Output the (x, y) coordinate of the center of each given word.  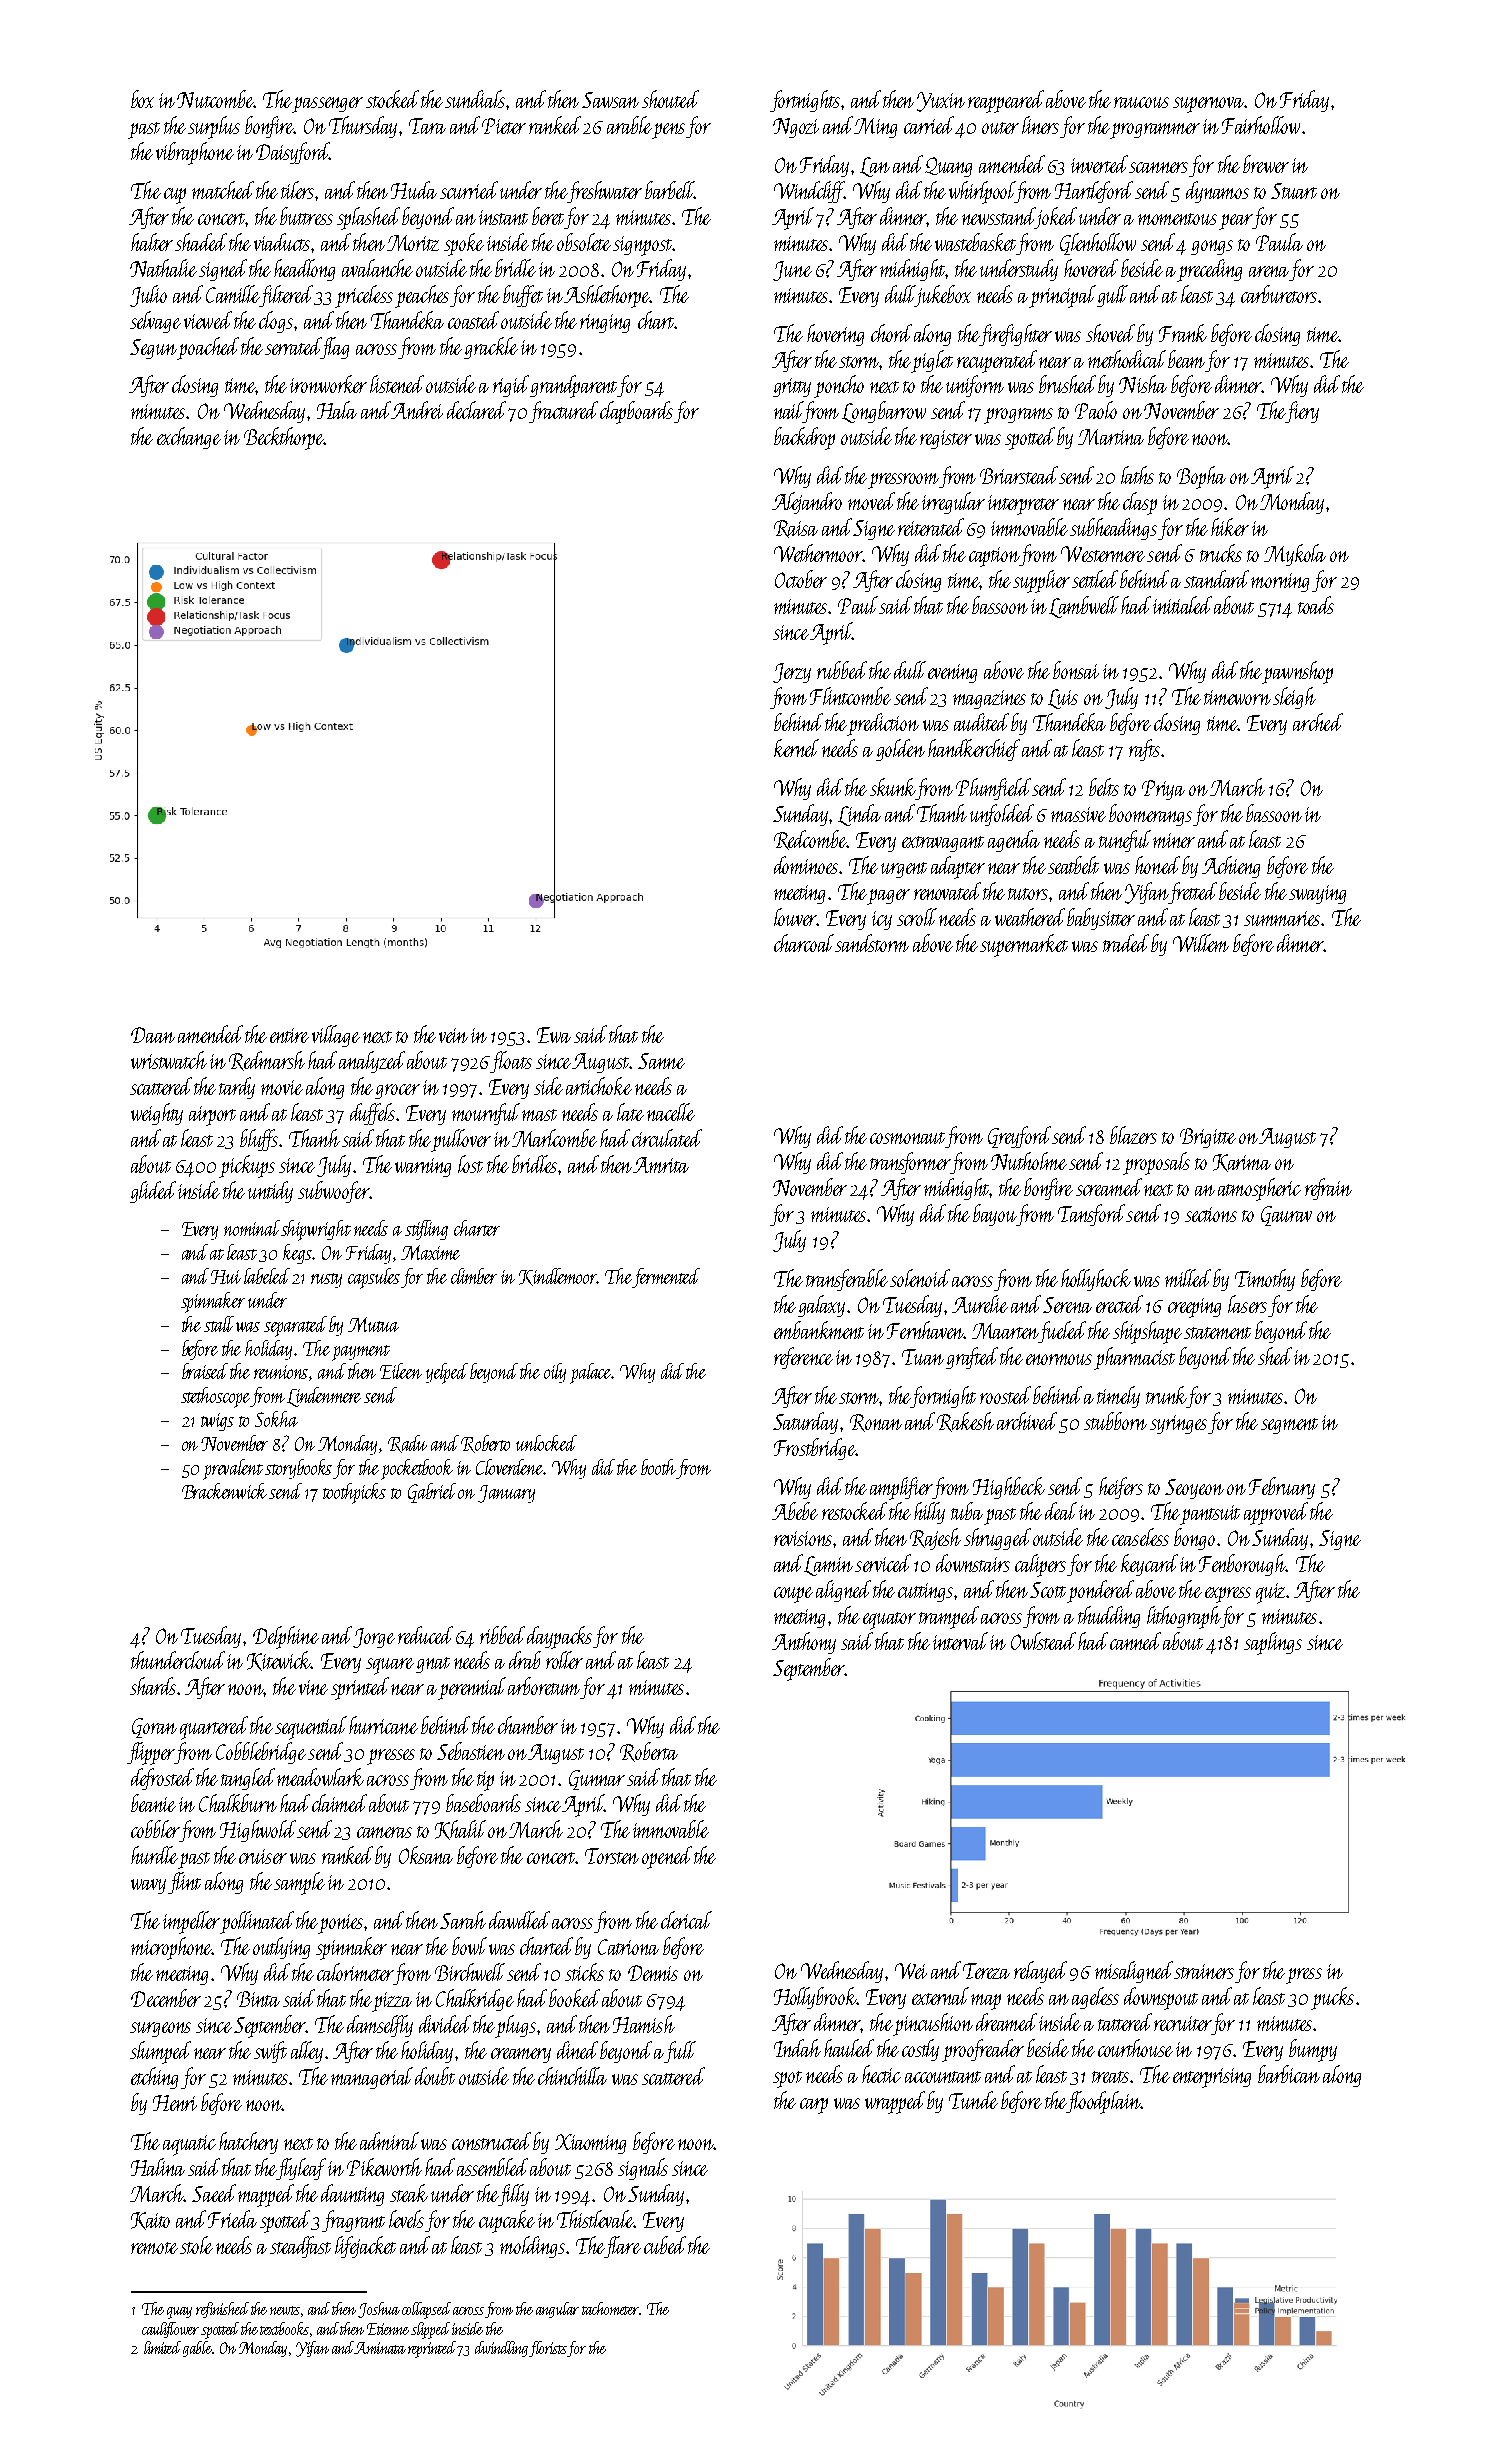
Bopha (1201, 477)
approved (1276, 1513)
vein (453, 1035)
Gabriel (432, 1493)
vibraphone (195, 153)
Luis (1063, 699)
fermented (666, 1278)
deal (1061, 1511)
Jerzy (792, 673)
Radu (407, 1444)
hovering (835, 335)
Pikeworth (384, 2167)
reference (803, 1358)
